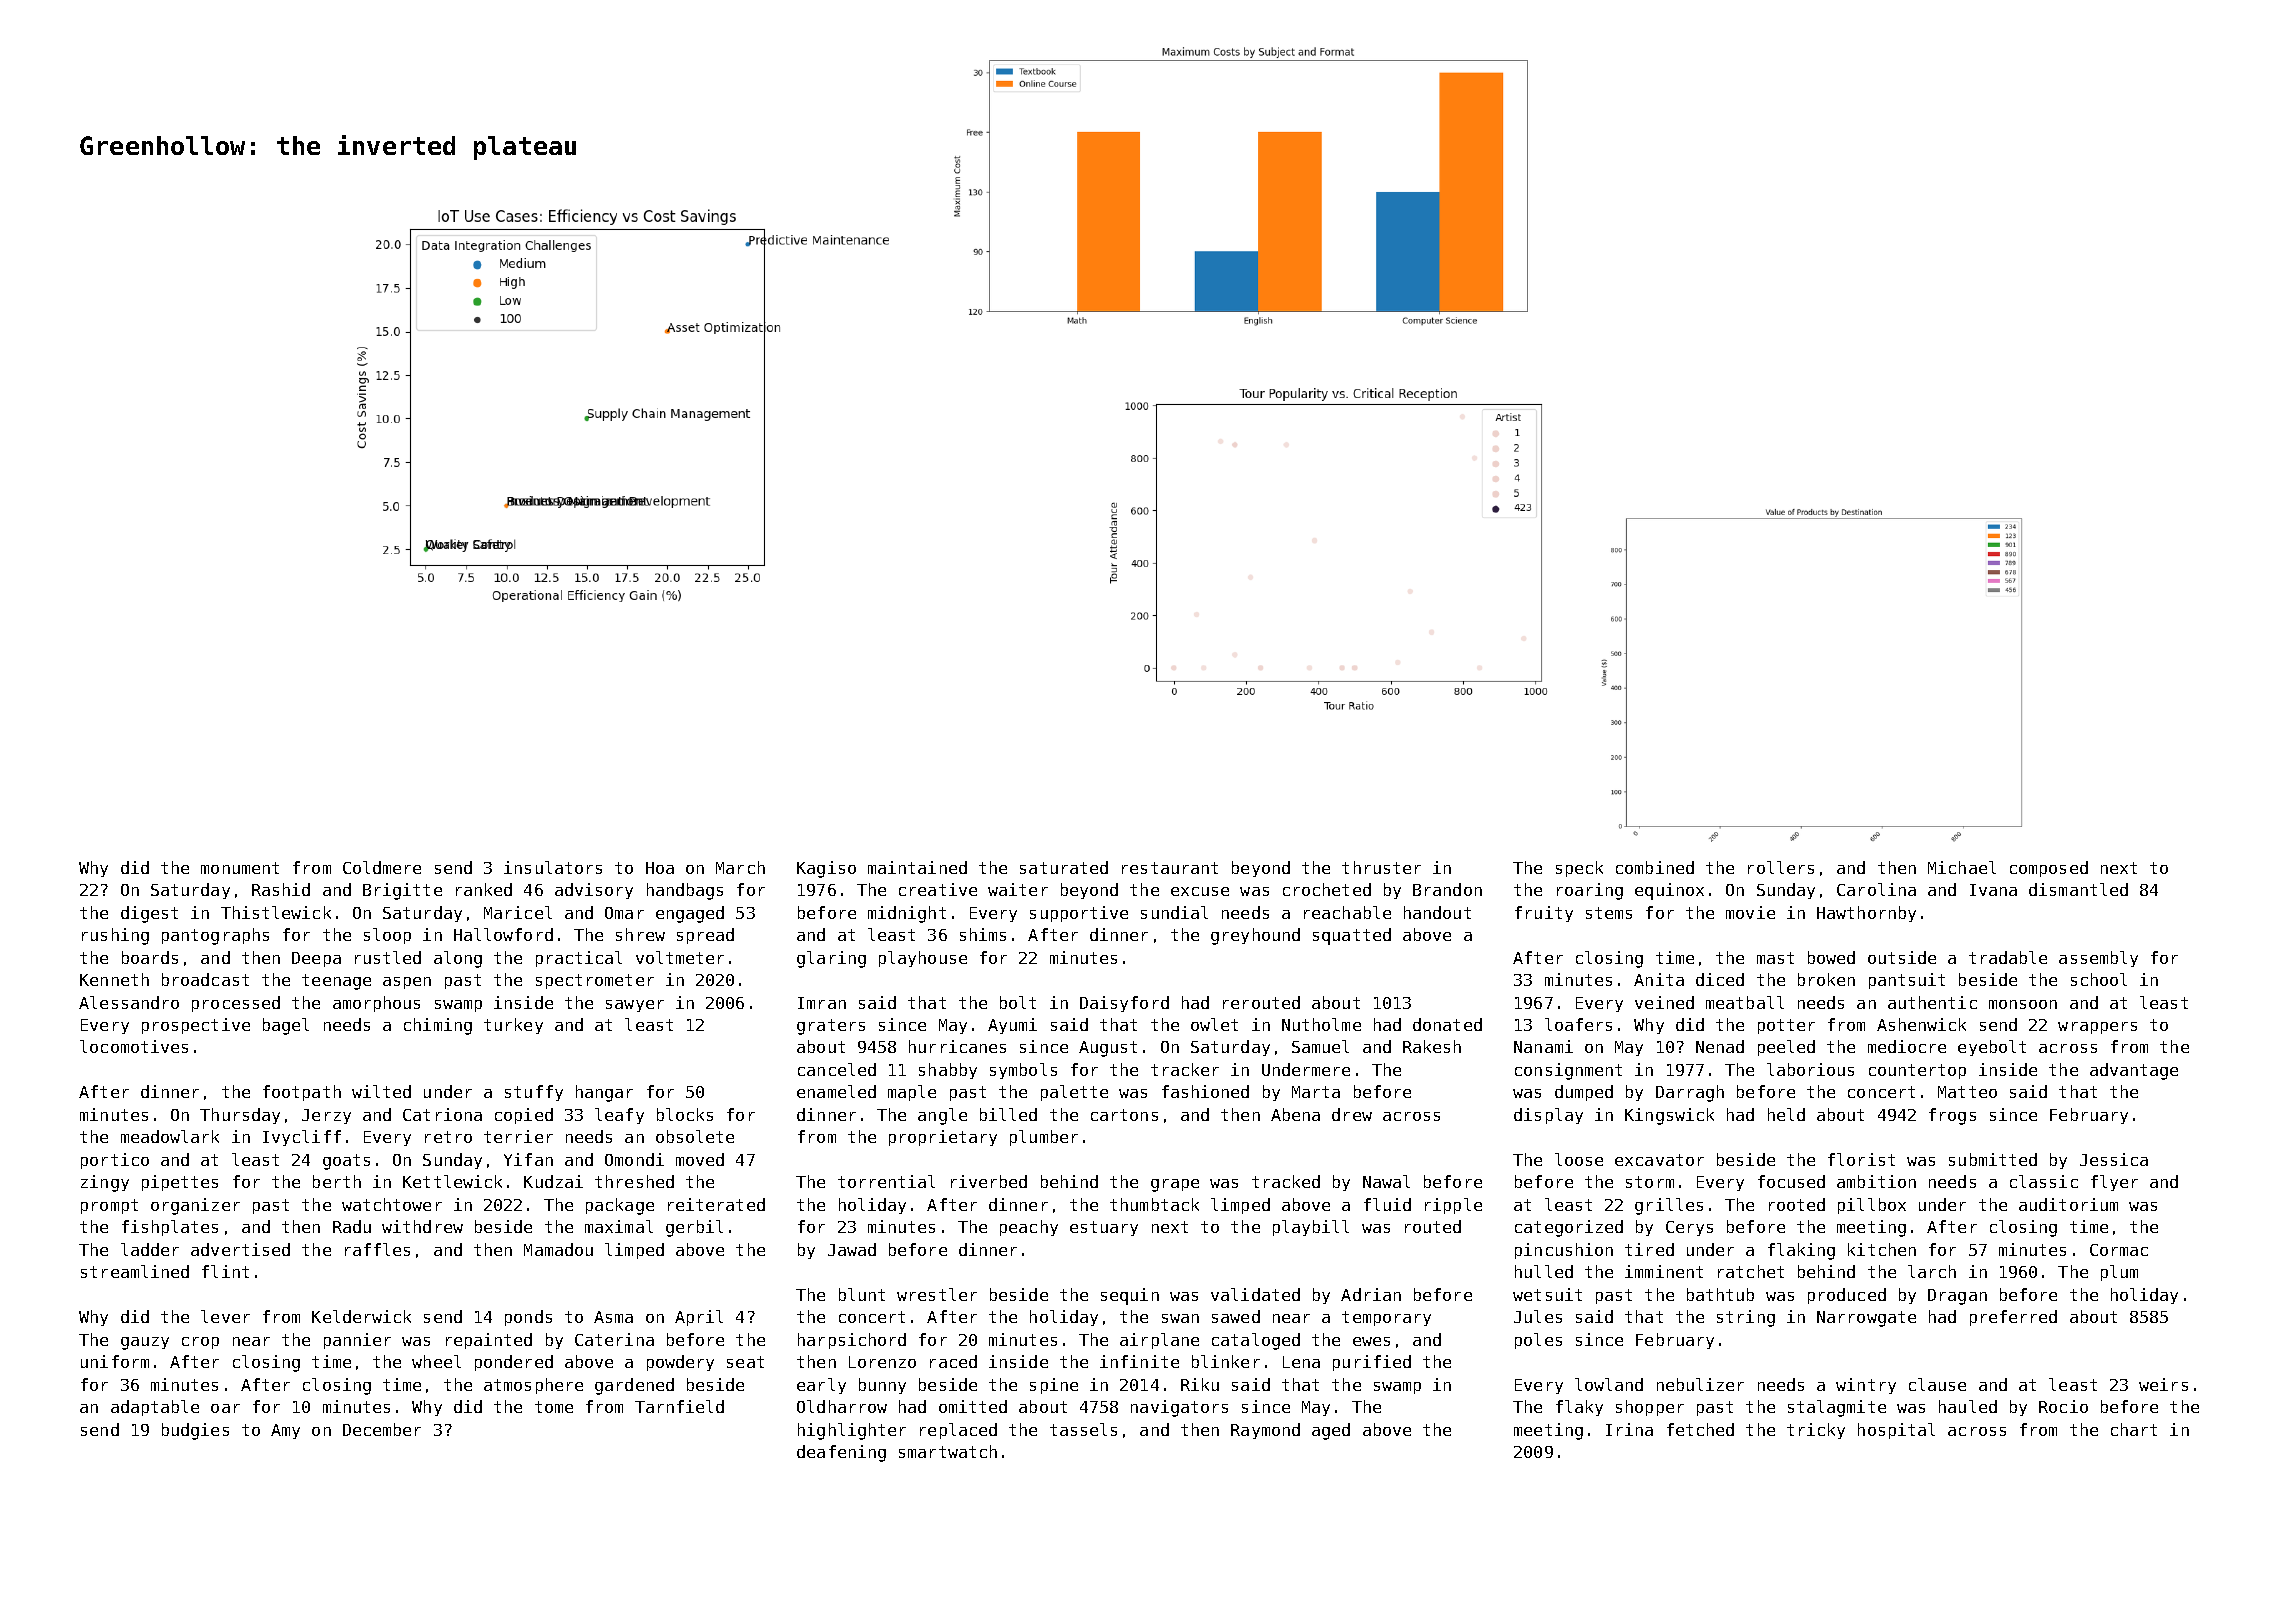  Describe the element at coordinates (1311, 1228) in the document. I see `playbill` at that location.
